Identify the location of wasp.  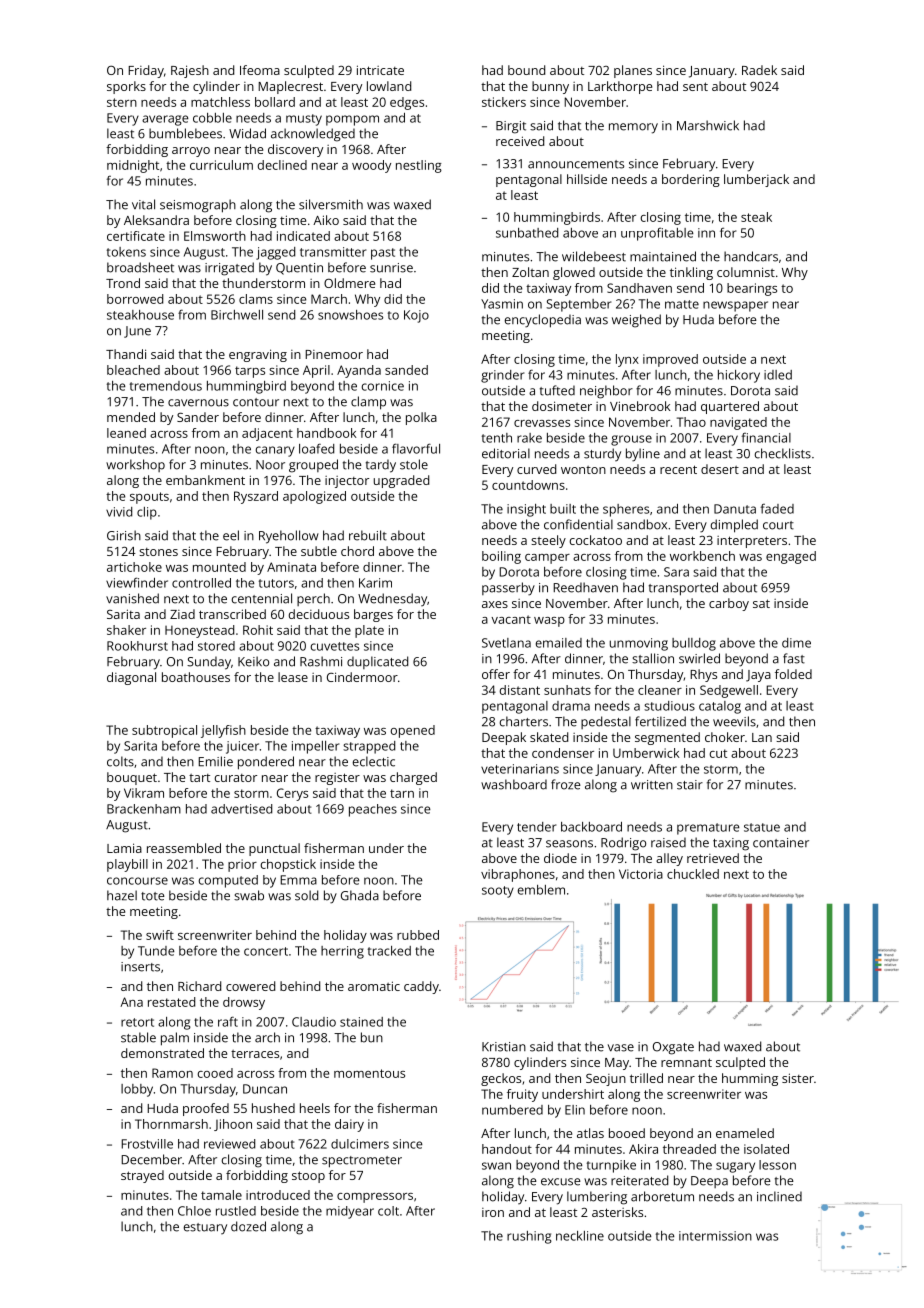
(549, 622).
